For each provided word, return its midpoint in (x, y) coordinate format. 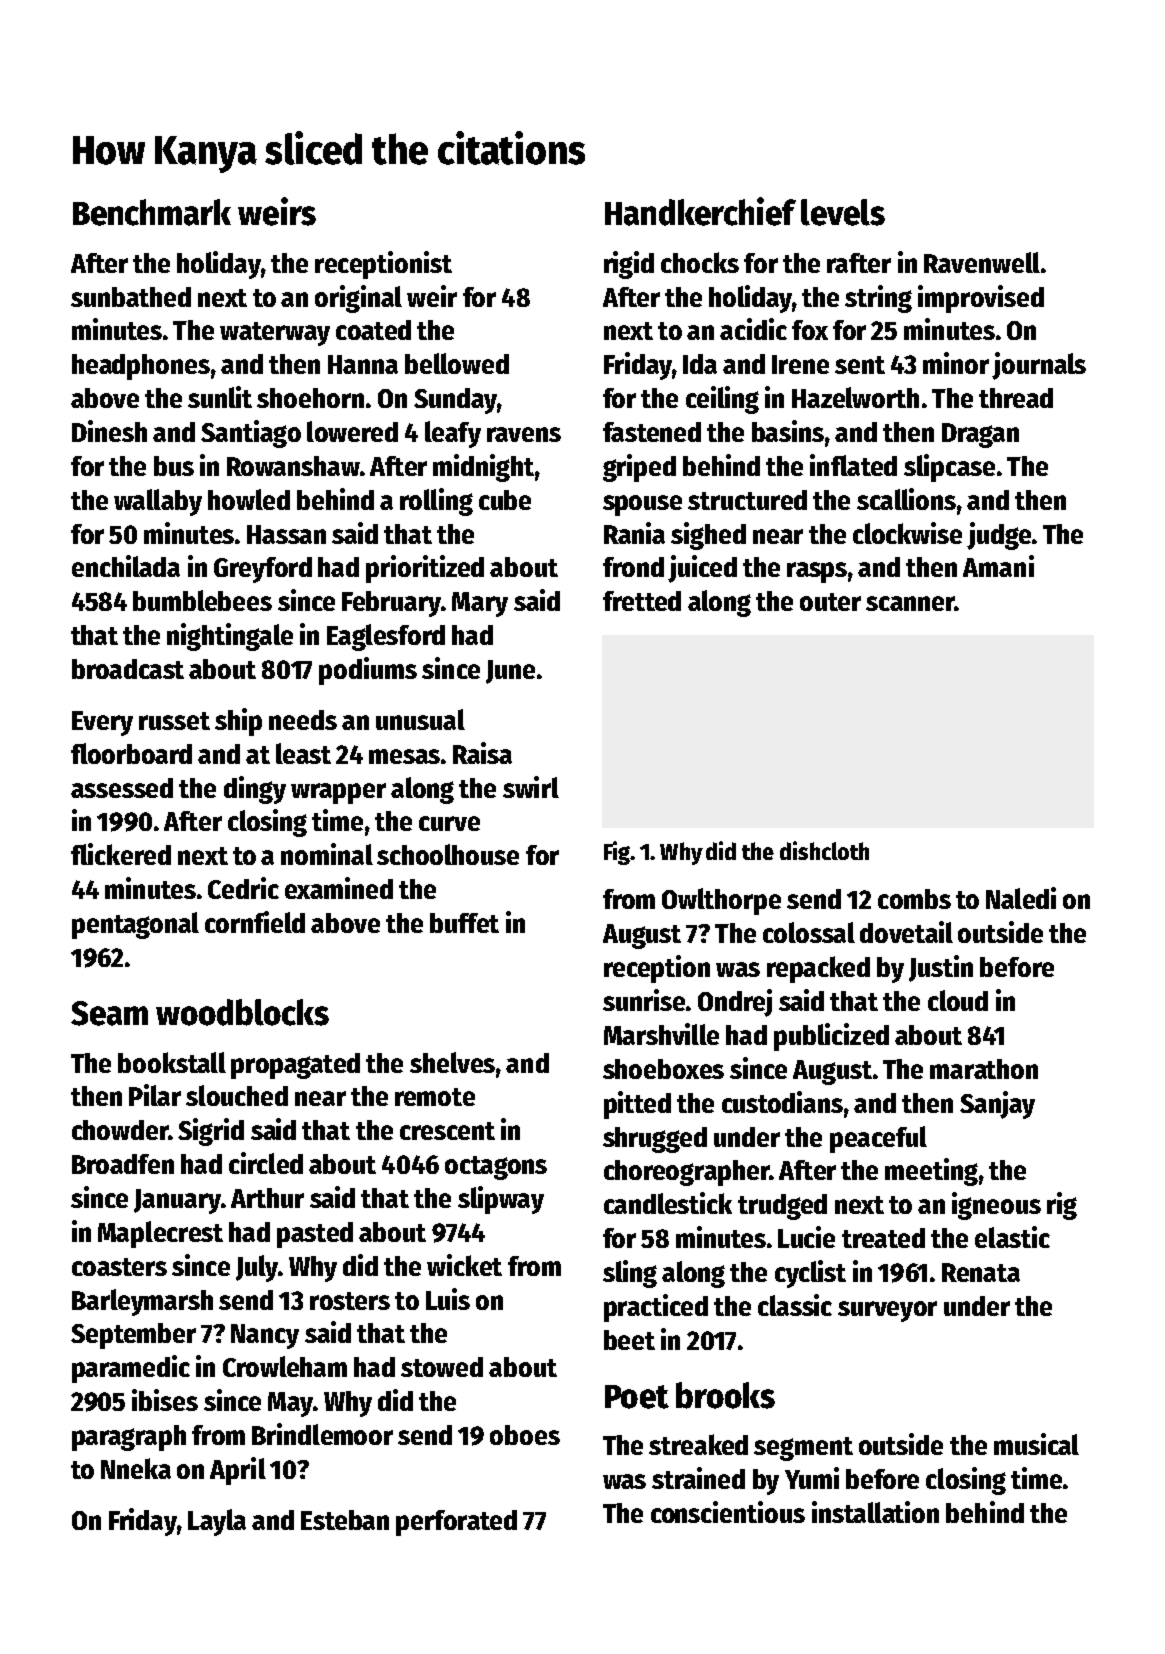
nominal (327, 854)
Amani (998, 566)
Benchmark (152, 212)
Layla (217, 1522)
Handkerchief (700, 211)
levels (843, 212)
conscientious (728, 1512)
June (510, 672)
